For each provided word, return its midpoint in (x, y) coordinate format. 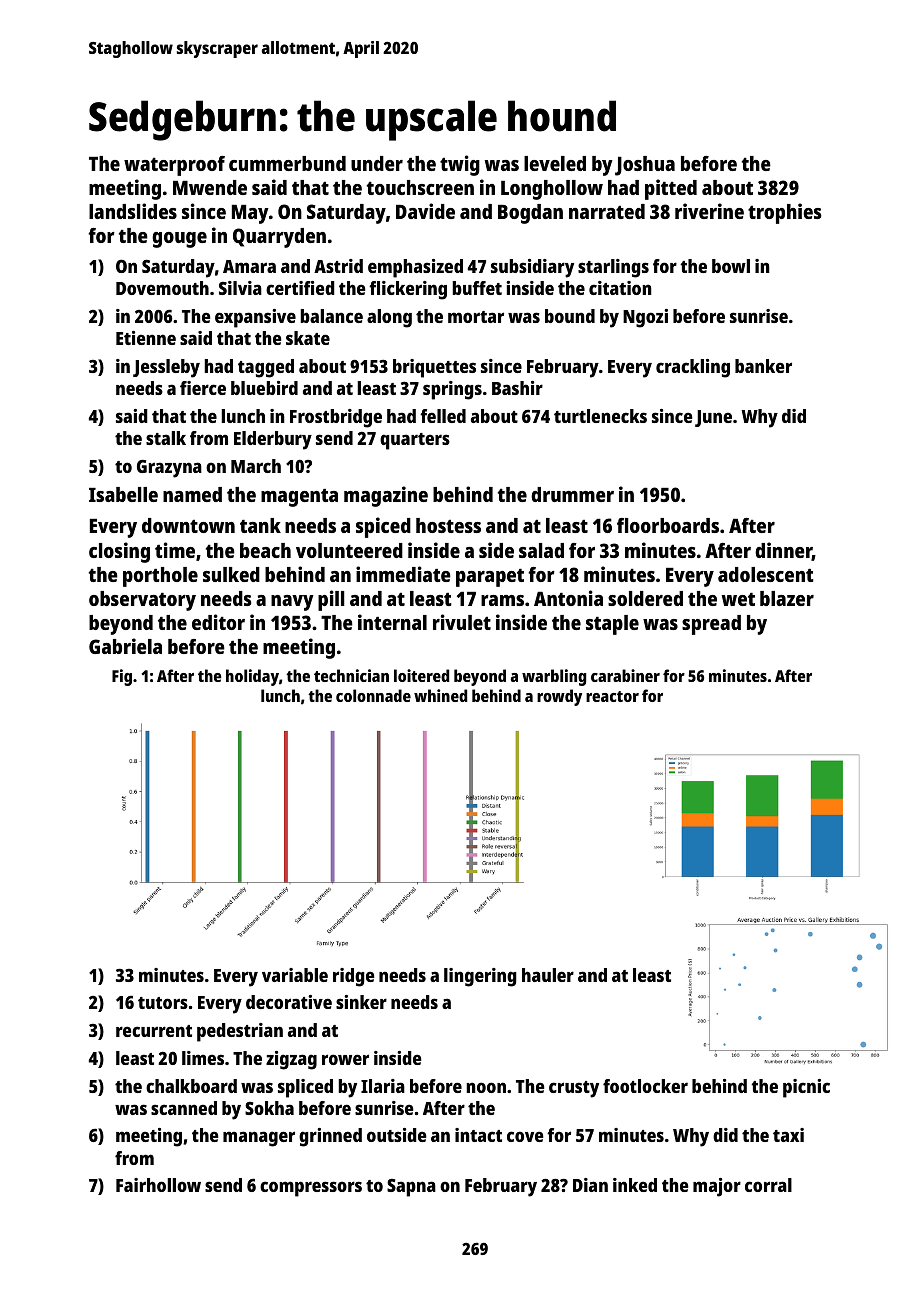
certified (300, 288)
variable (295, 975)
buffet (477, 288)
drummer (572, 494)
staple (612, 625)
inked (635, 1185)
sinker (361, 1002)
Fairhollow (158, 1185)
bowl (731, 266)
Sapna (411, 1188)
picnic (806, 1088)
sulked (231, 574)
